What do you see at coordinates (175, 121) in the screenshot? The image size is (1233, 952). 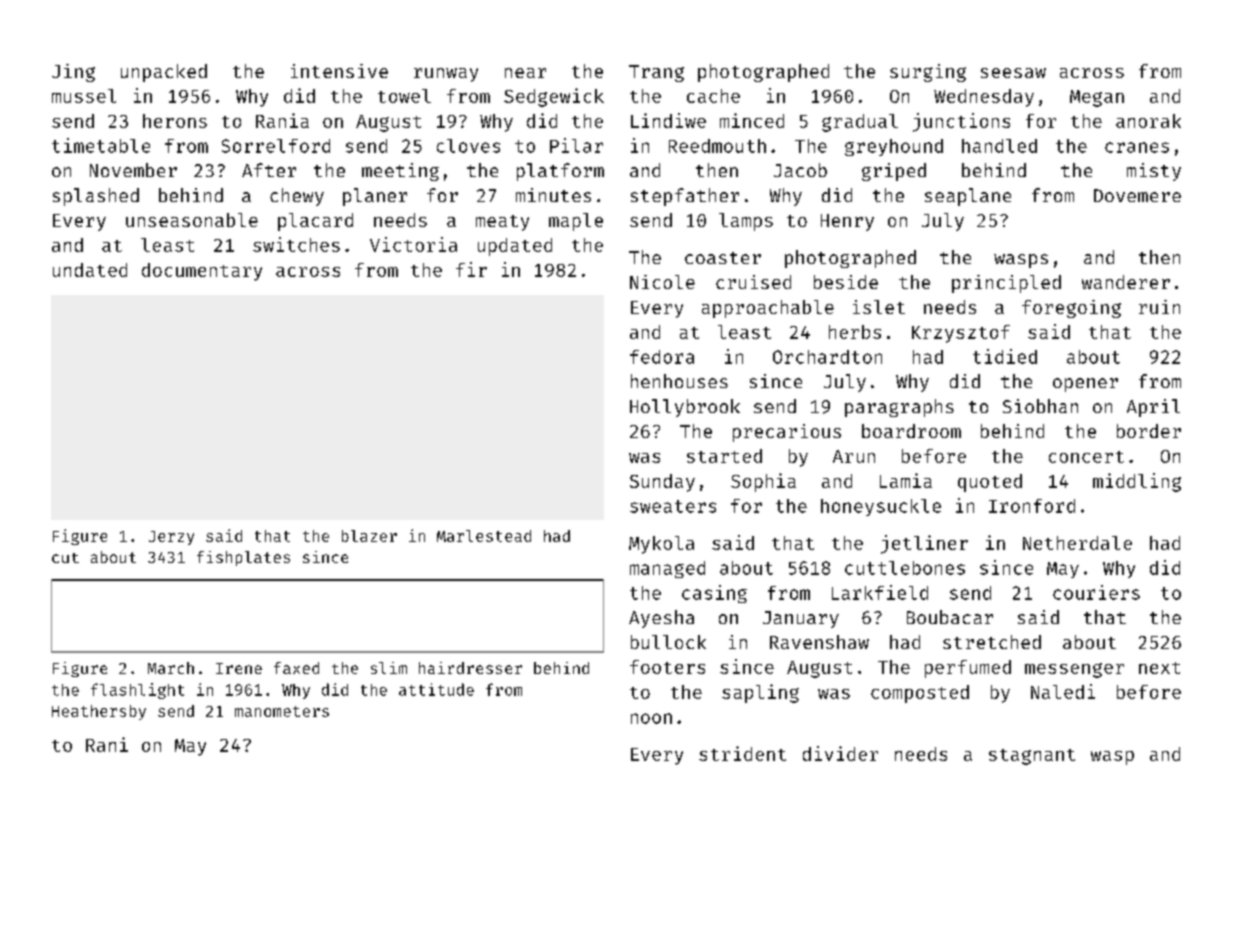 I see `herons` at bounding box center [175, 121].
